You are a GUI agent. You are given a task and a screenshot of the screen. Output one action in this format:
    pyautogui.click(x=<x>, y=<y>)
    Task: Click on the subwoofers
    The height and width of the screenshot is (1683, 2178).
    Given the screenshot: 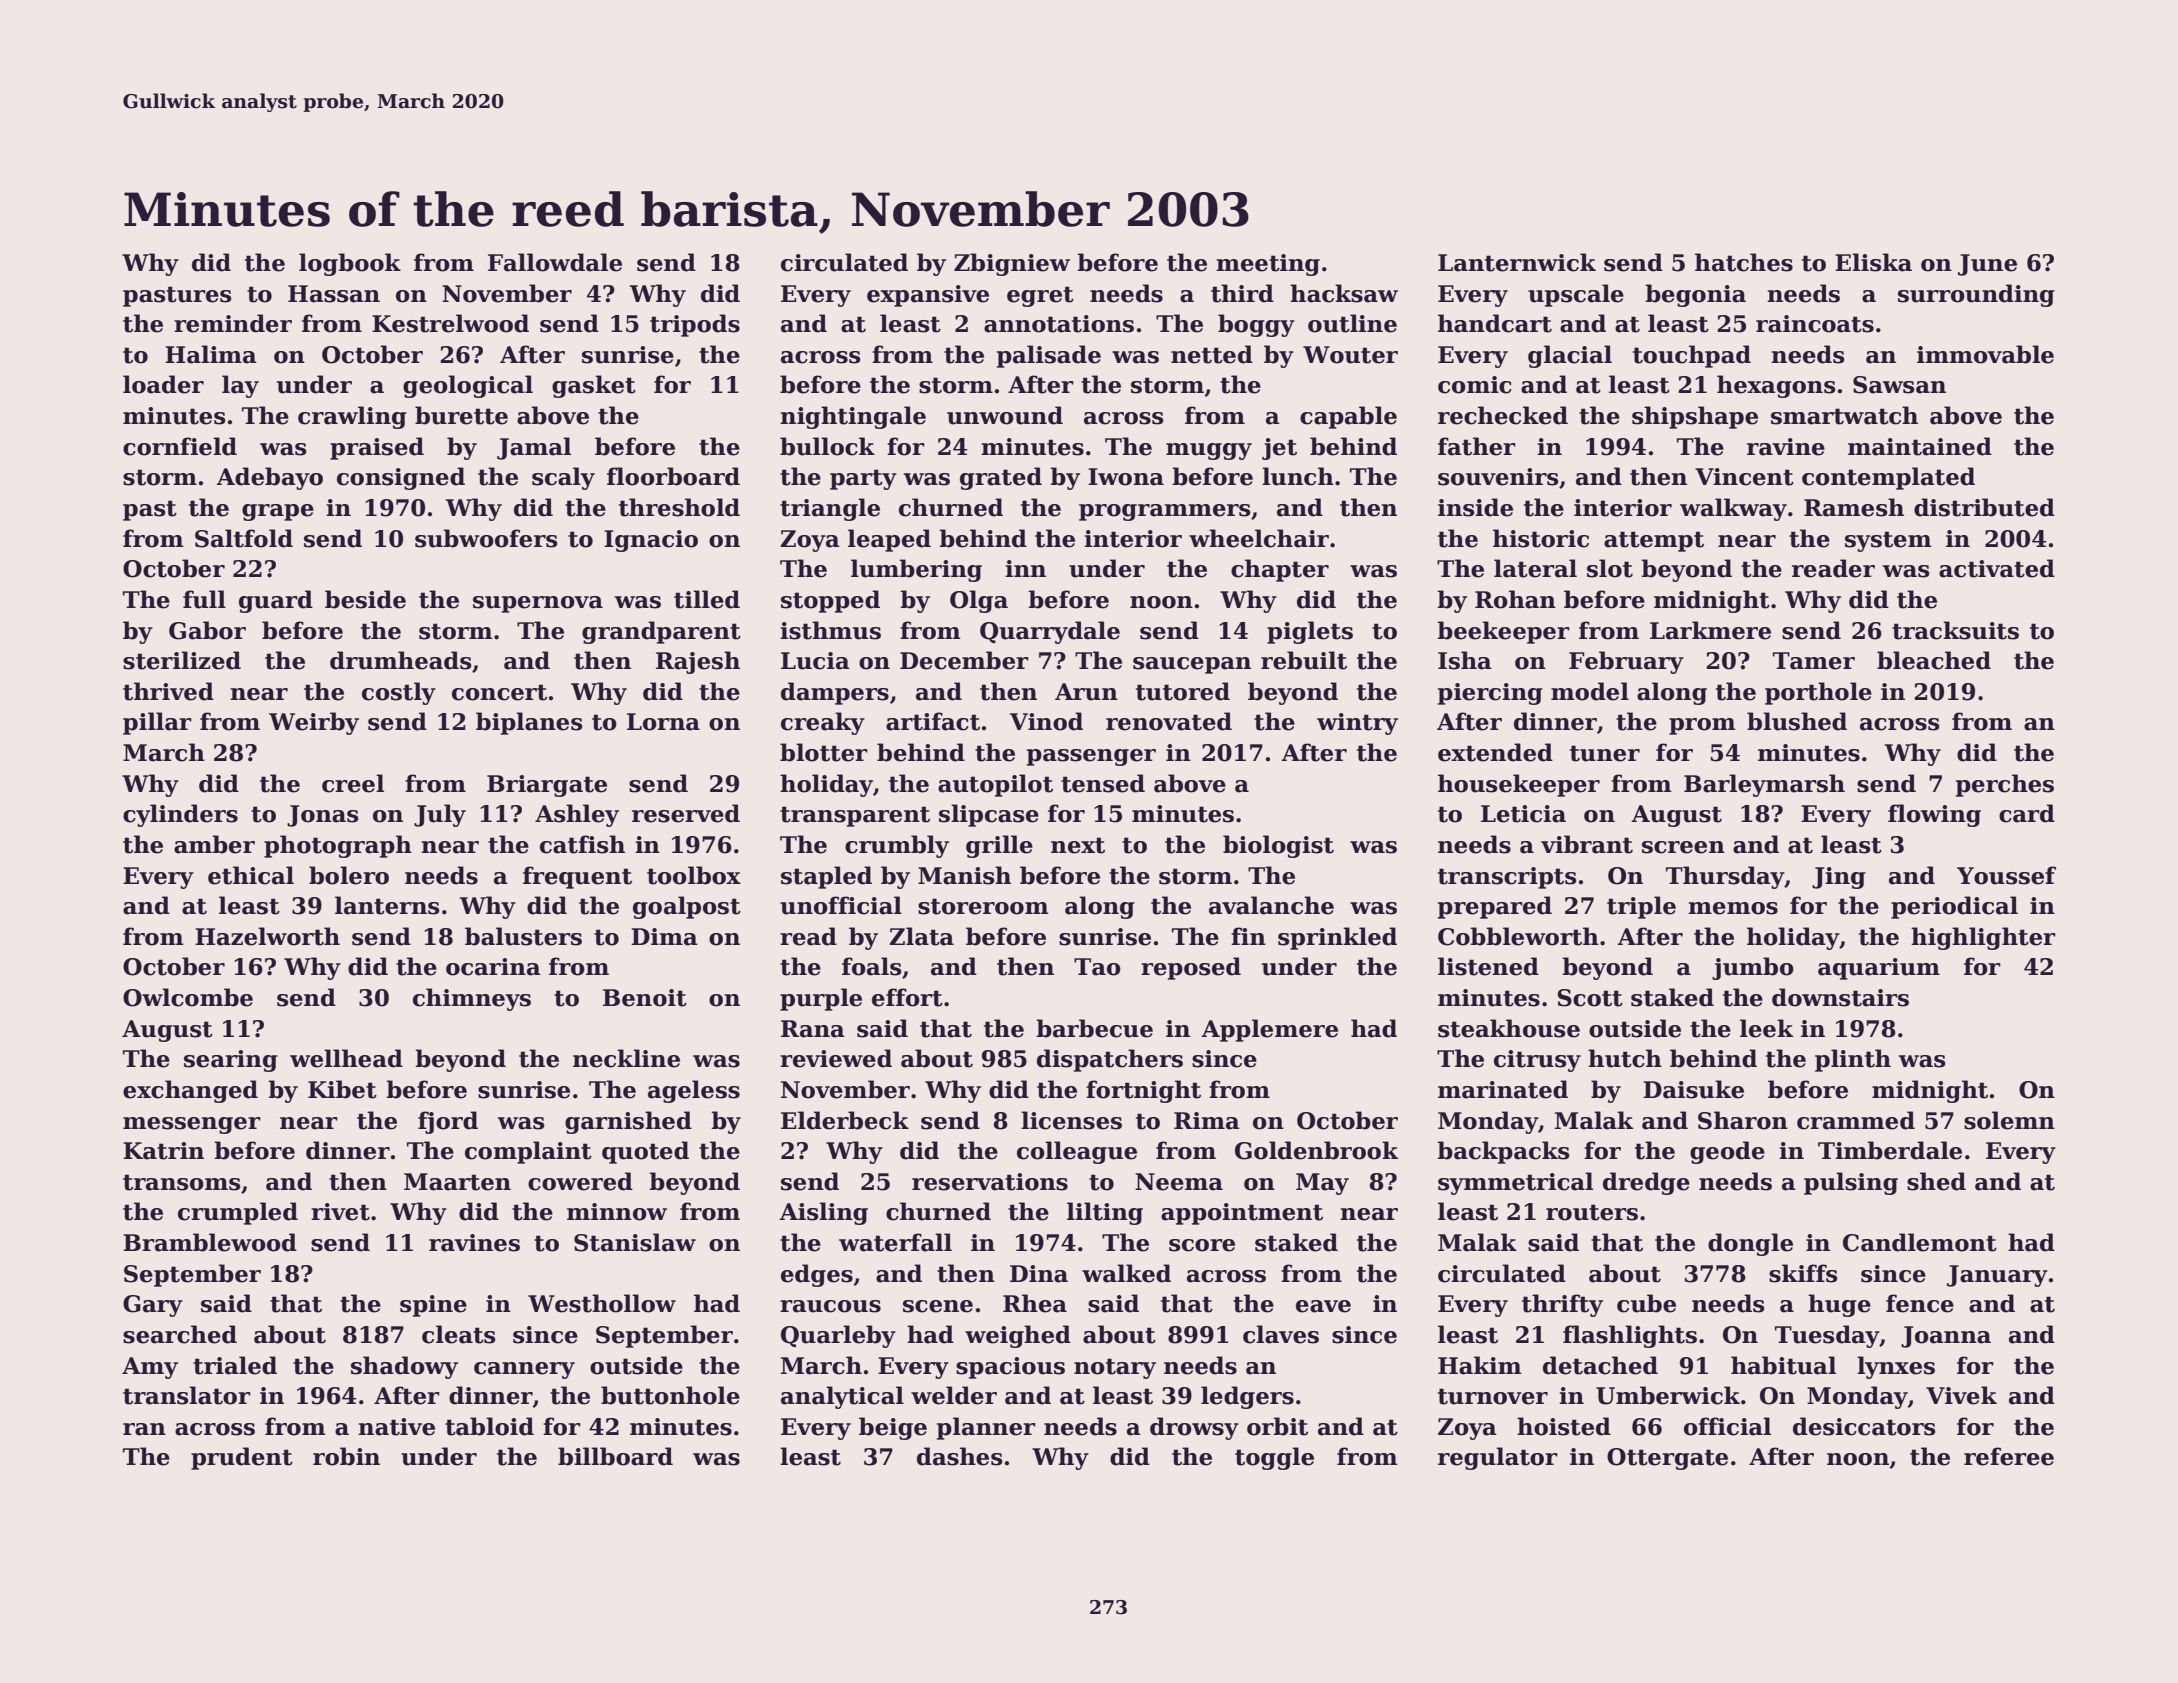 What is the action you would take?
    pyautogui.click(x=486, y=538)
